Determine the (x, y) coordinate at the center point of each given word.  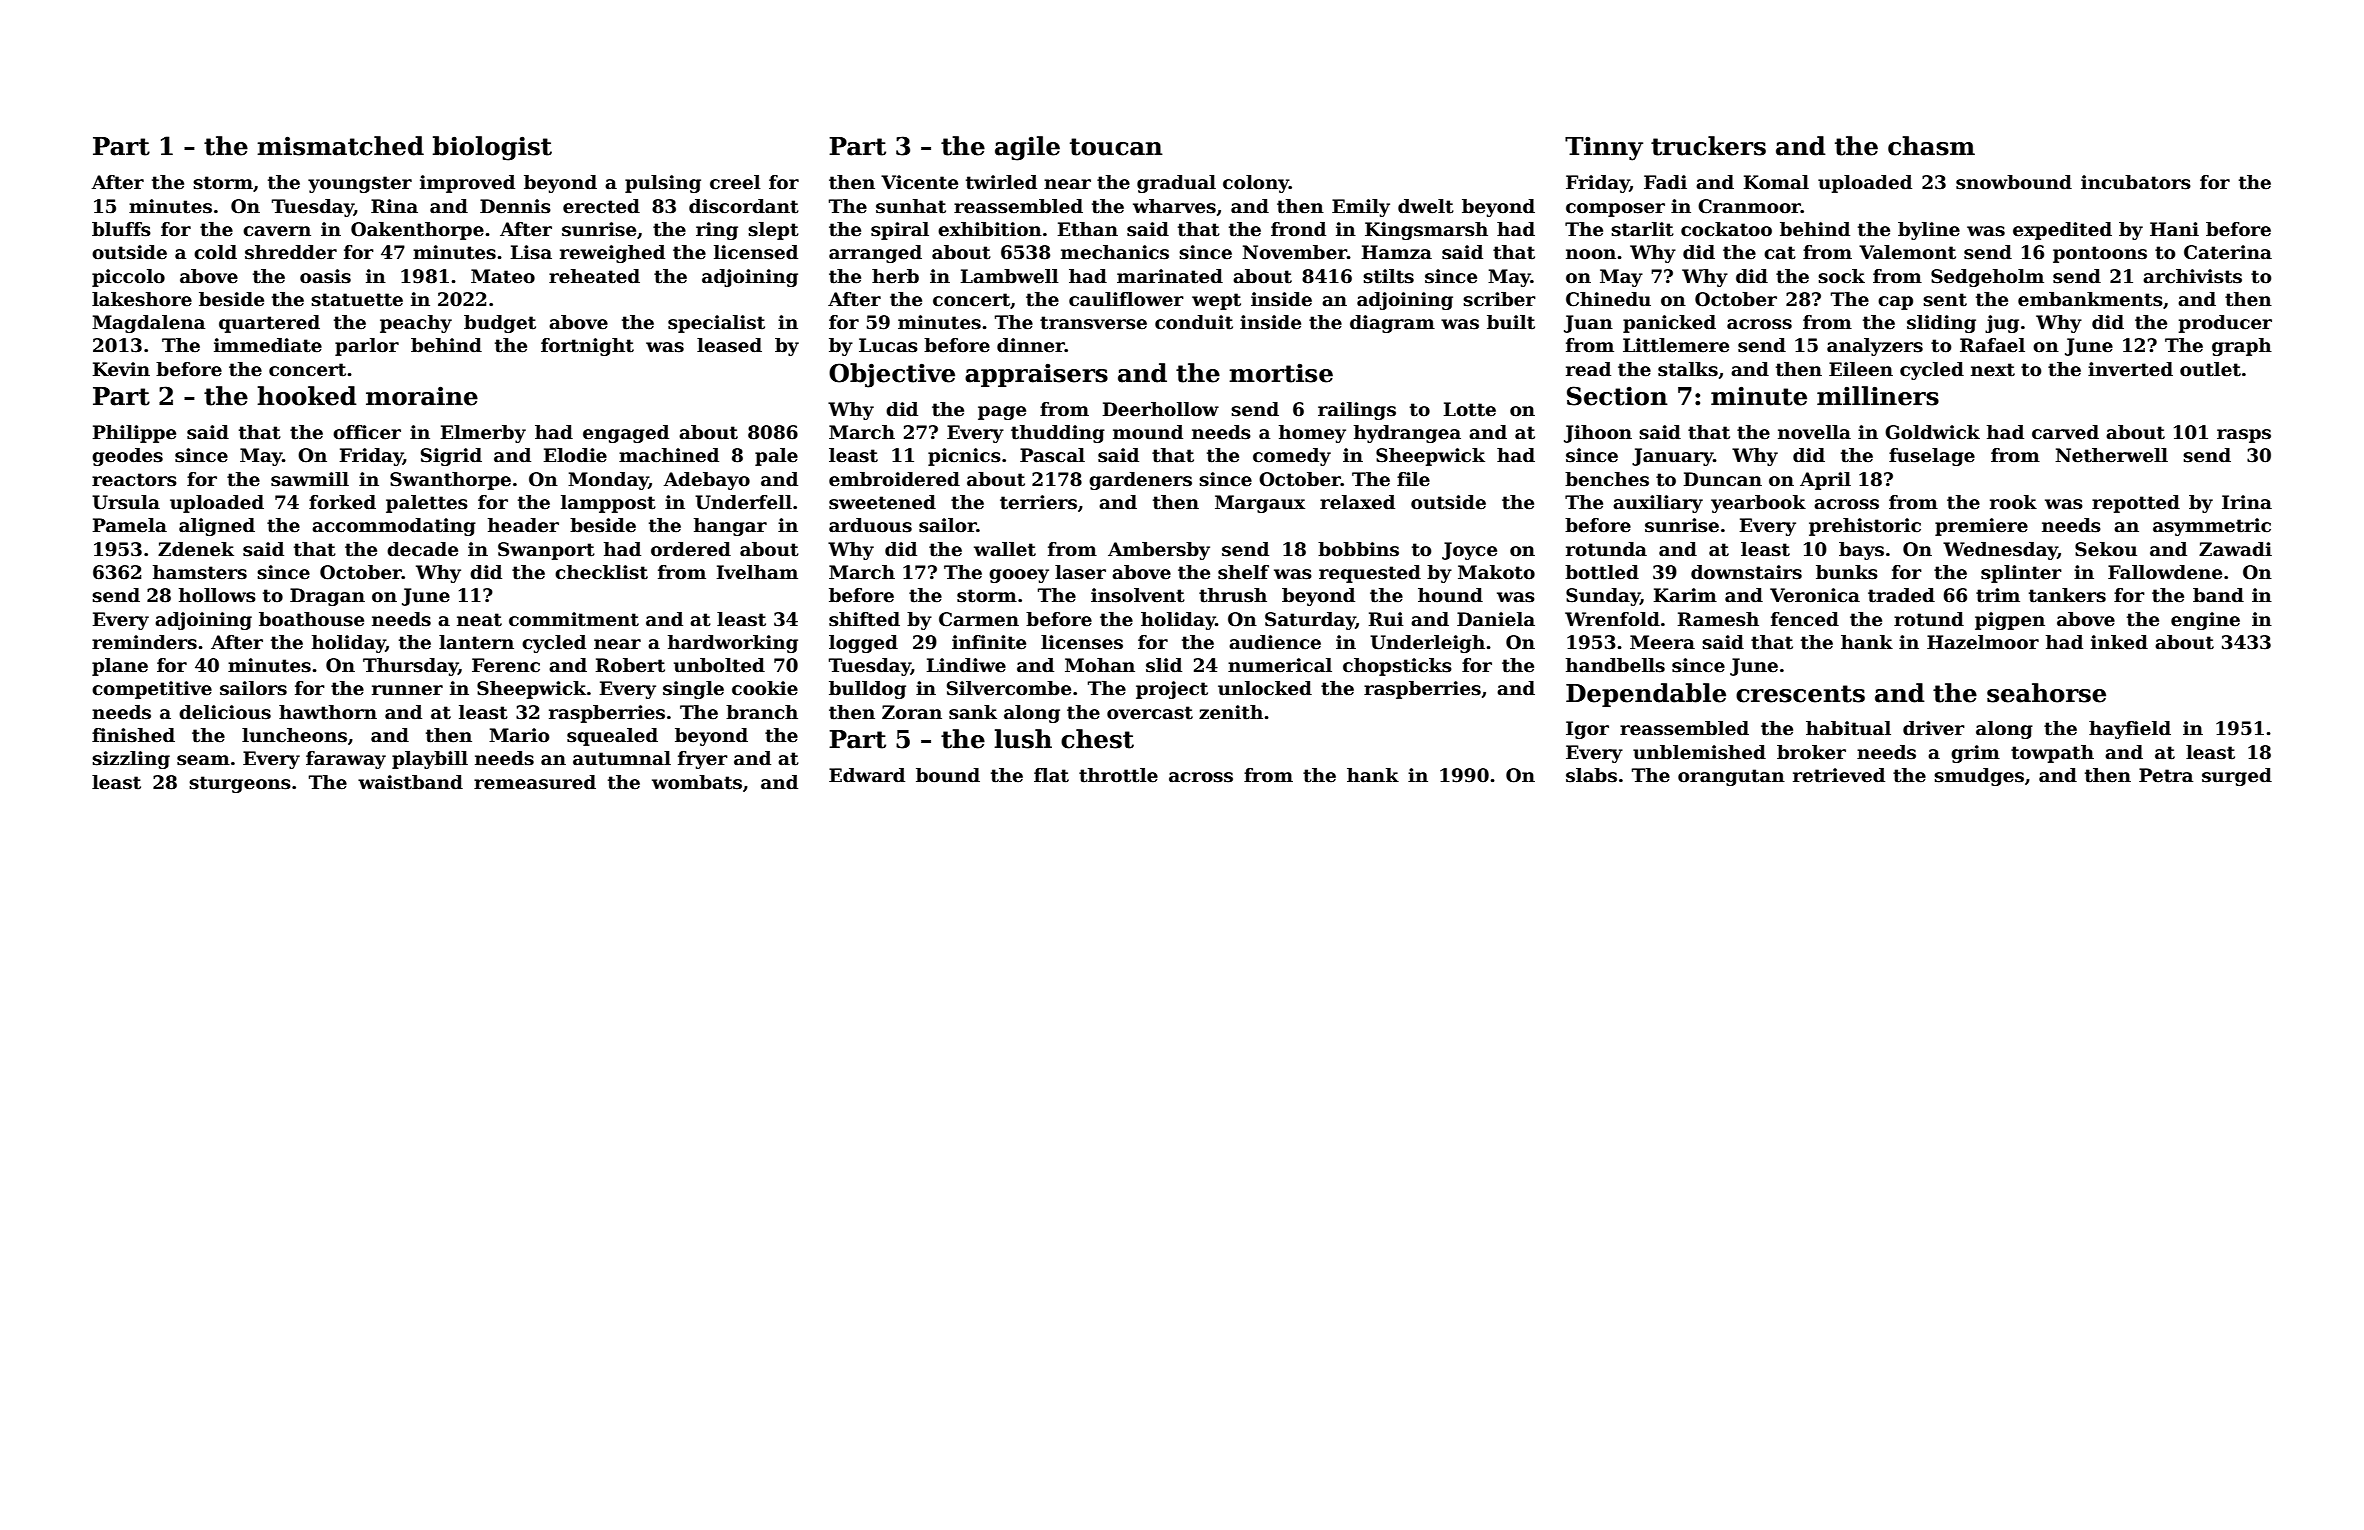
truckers (1708, 146)
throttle (1118, 775)
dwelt (1426, 206)
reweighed (612, 254)
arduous (870, 525)
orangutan (1731, 777)
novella (1814, 432)
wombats (697, 782)
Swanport (546, 551)
